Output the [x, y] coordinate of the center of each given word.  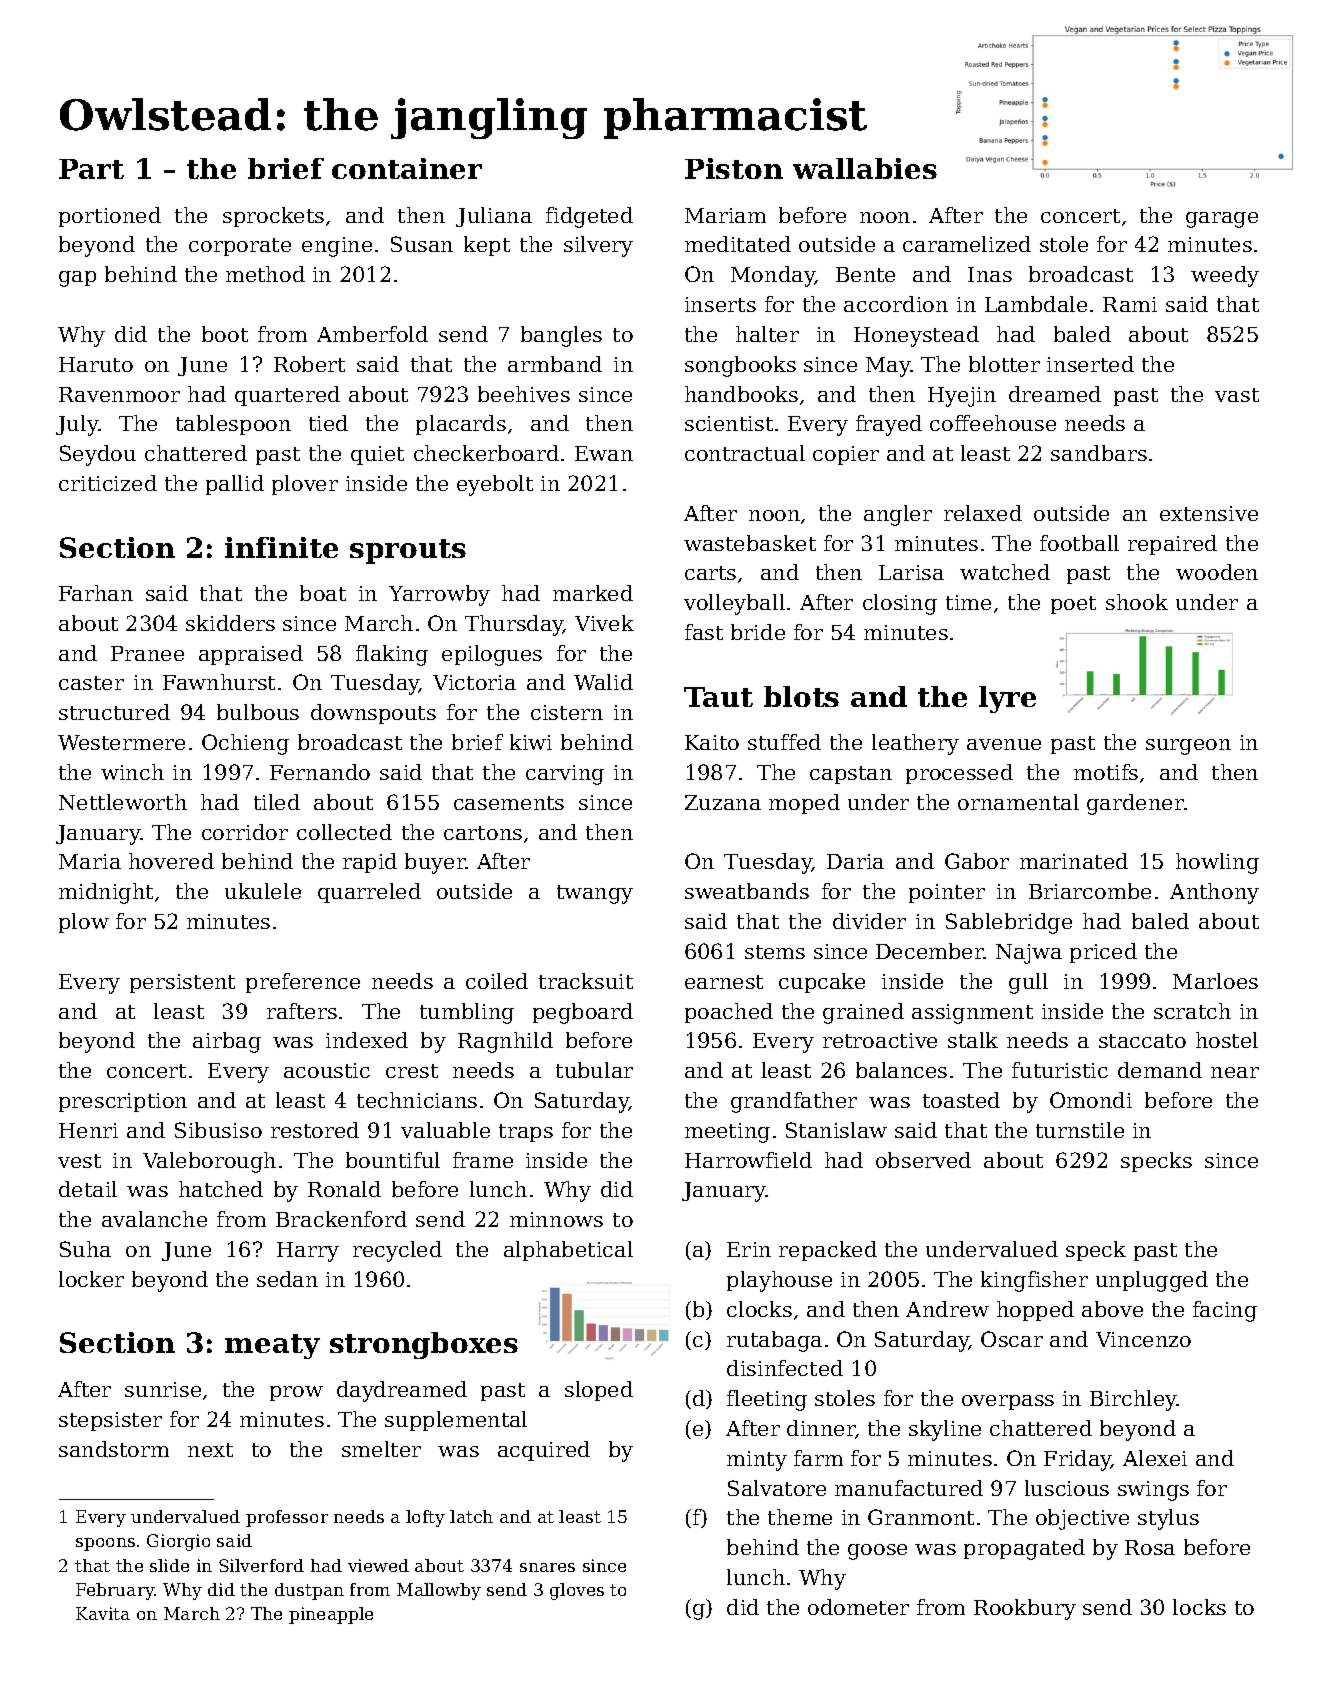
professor [287, 1518]
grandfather [794, 1102]
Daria [855, 861]
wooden [1217, 572]
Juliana [494, 217]
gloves [577, 1591]
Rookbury [1025, 1609]
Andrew [947, 1309]
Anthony [1214, 893]
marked [593, 593]
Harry [308, 1252]
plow [84, 923]
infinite [281, 547]
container [407, 168]
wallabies [865, 168]
